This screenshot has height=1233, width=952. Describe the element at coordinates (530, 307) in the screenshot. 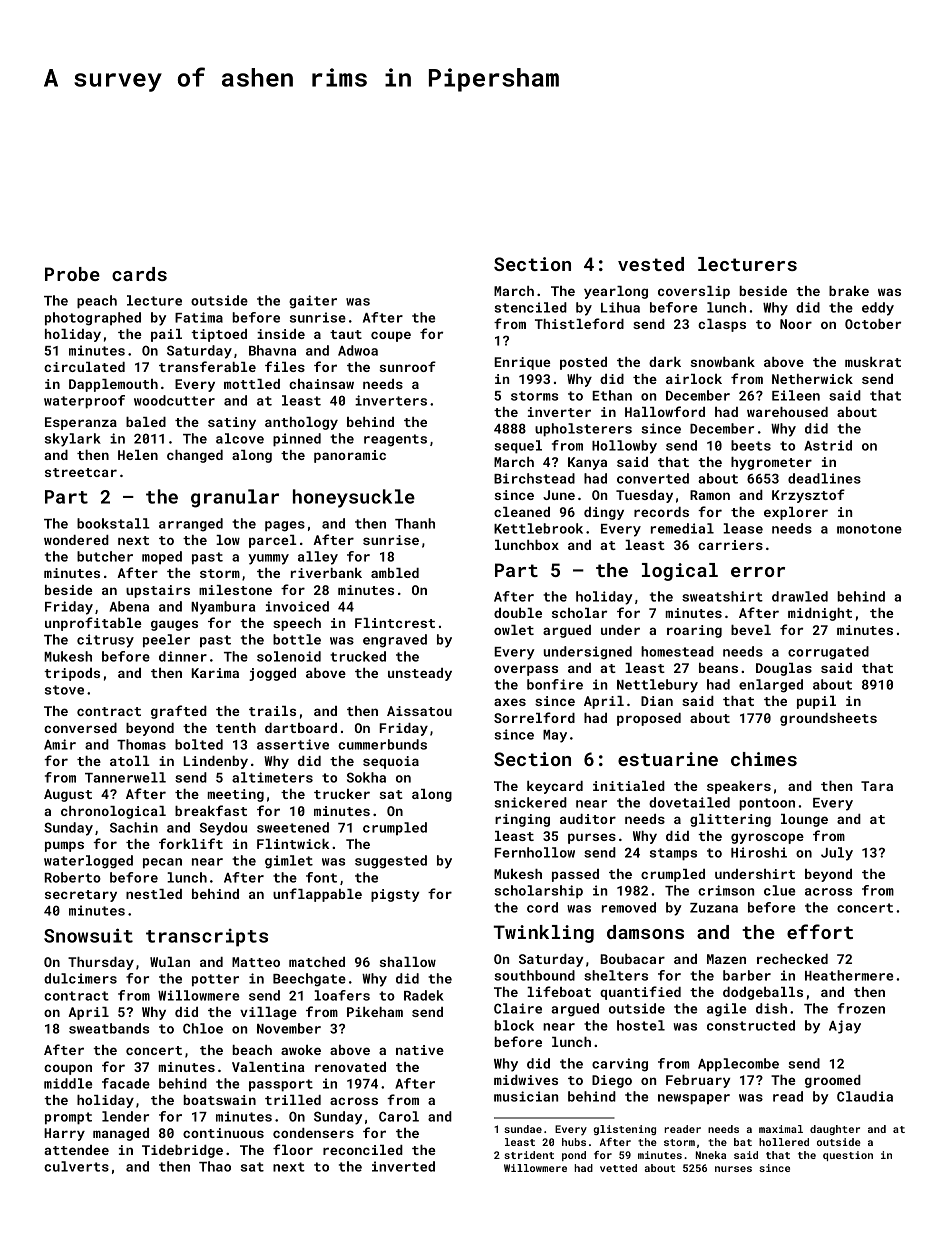

I see `stenciled` at that location.
